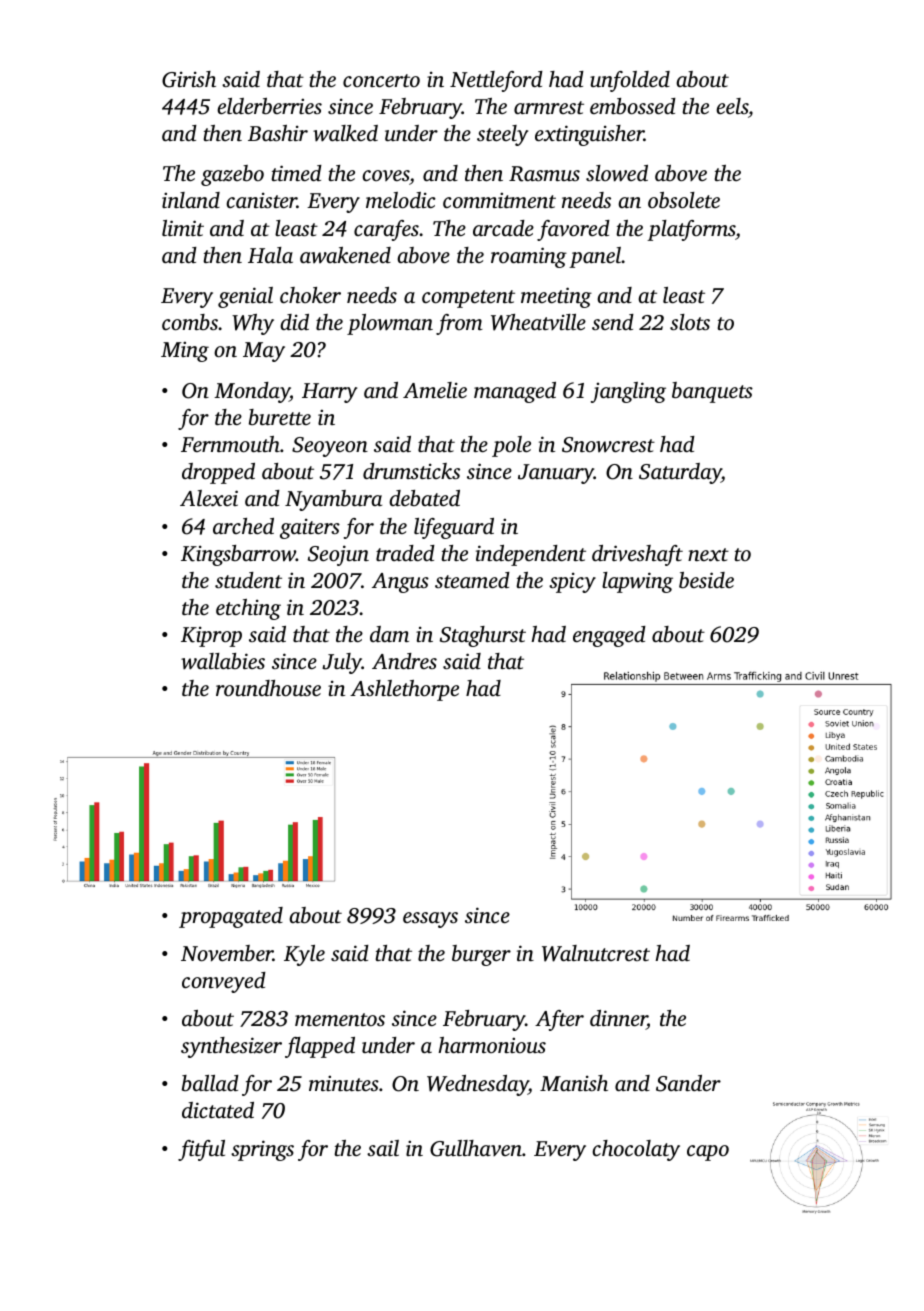  Describe the element at coordinates (476, 1148) in the page. I see `Gullhaven` at that location.
